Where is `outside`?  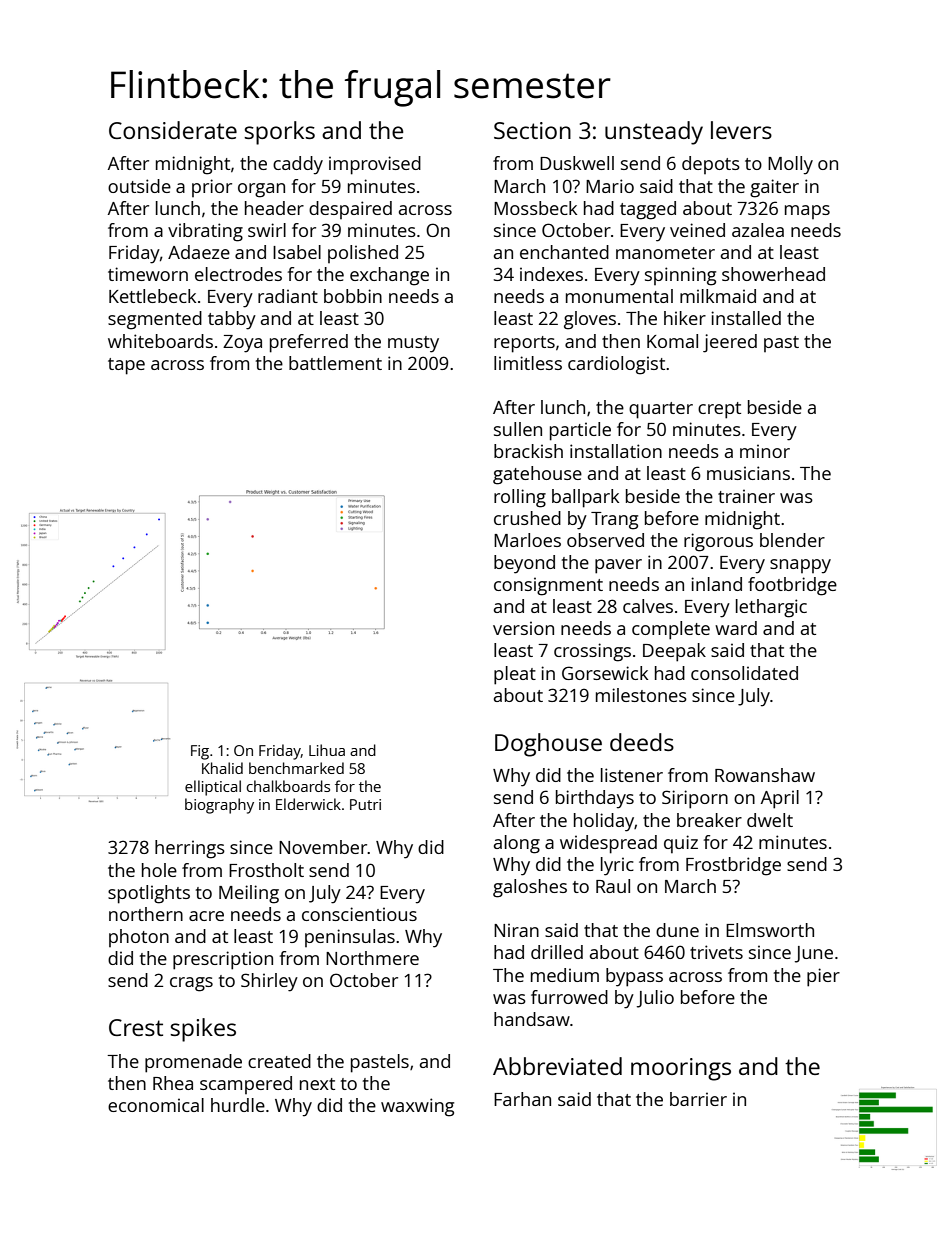
outside is located at coordinates (139, 186).
